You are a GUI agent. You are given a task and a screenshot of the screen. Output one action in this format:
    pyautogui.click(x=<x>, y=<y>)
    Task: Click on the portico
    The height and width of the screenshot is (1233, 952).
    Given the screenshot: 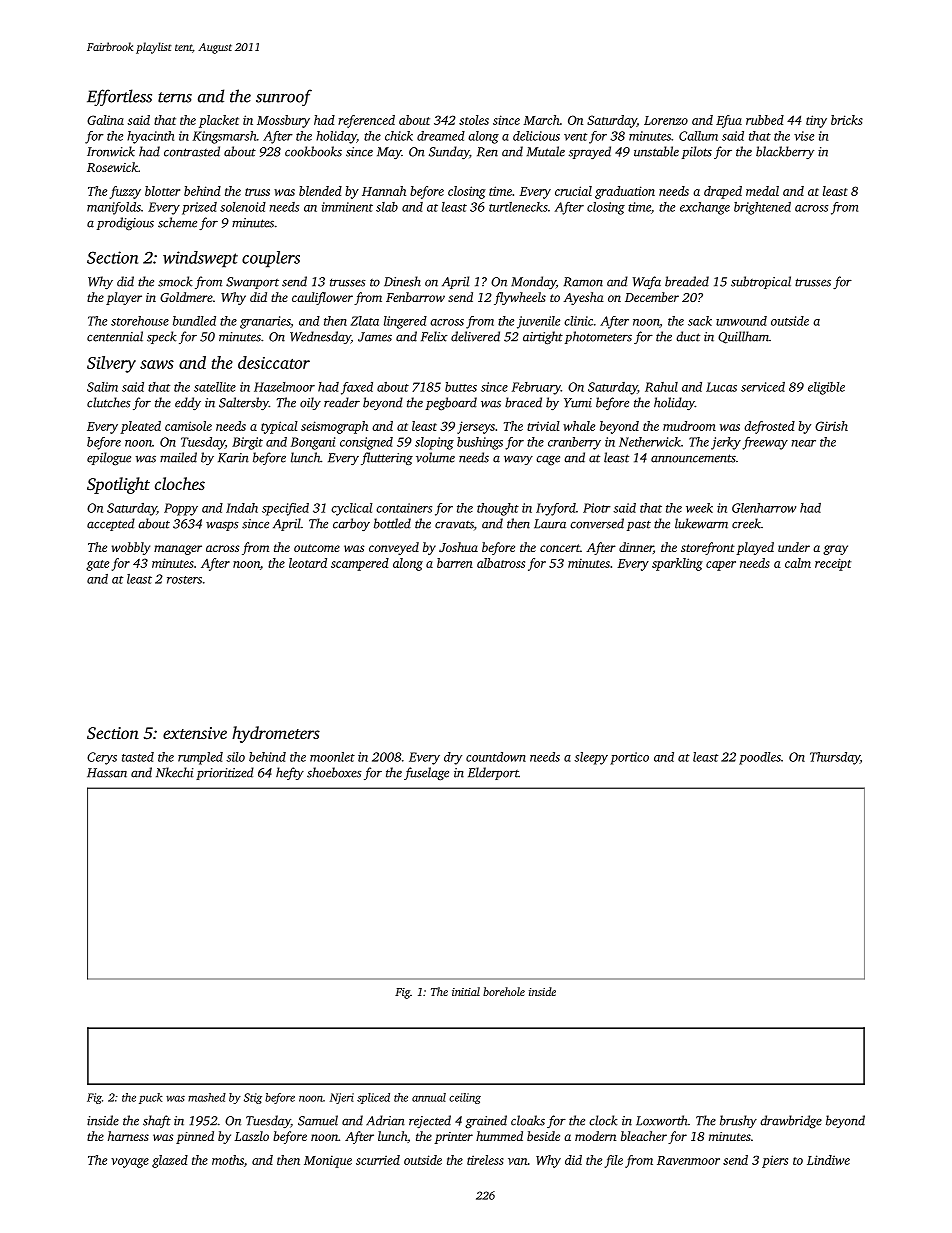 What is the action you would take?
    pyautogui.click(x=629, y=758)
